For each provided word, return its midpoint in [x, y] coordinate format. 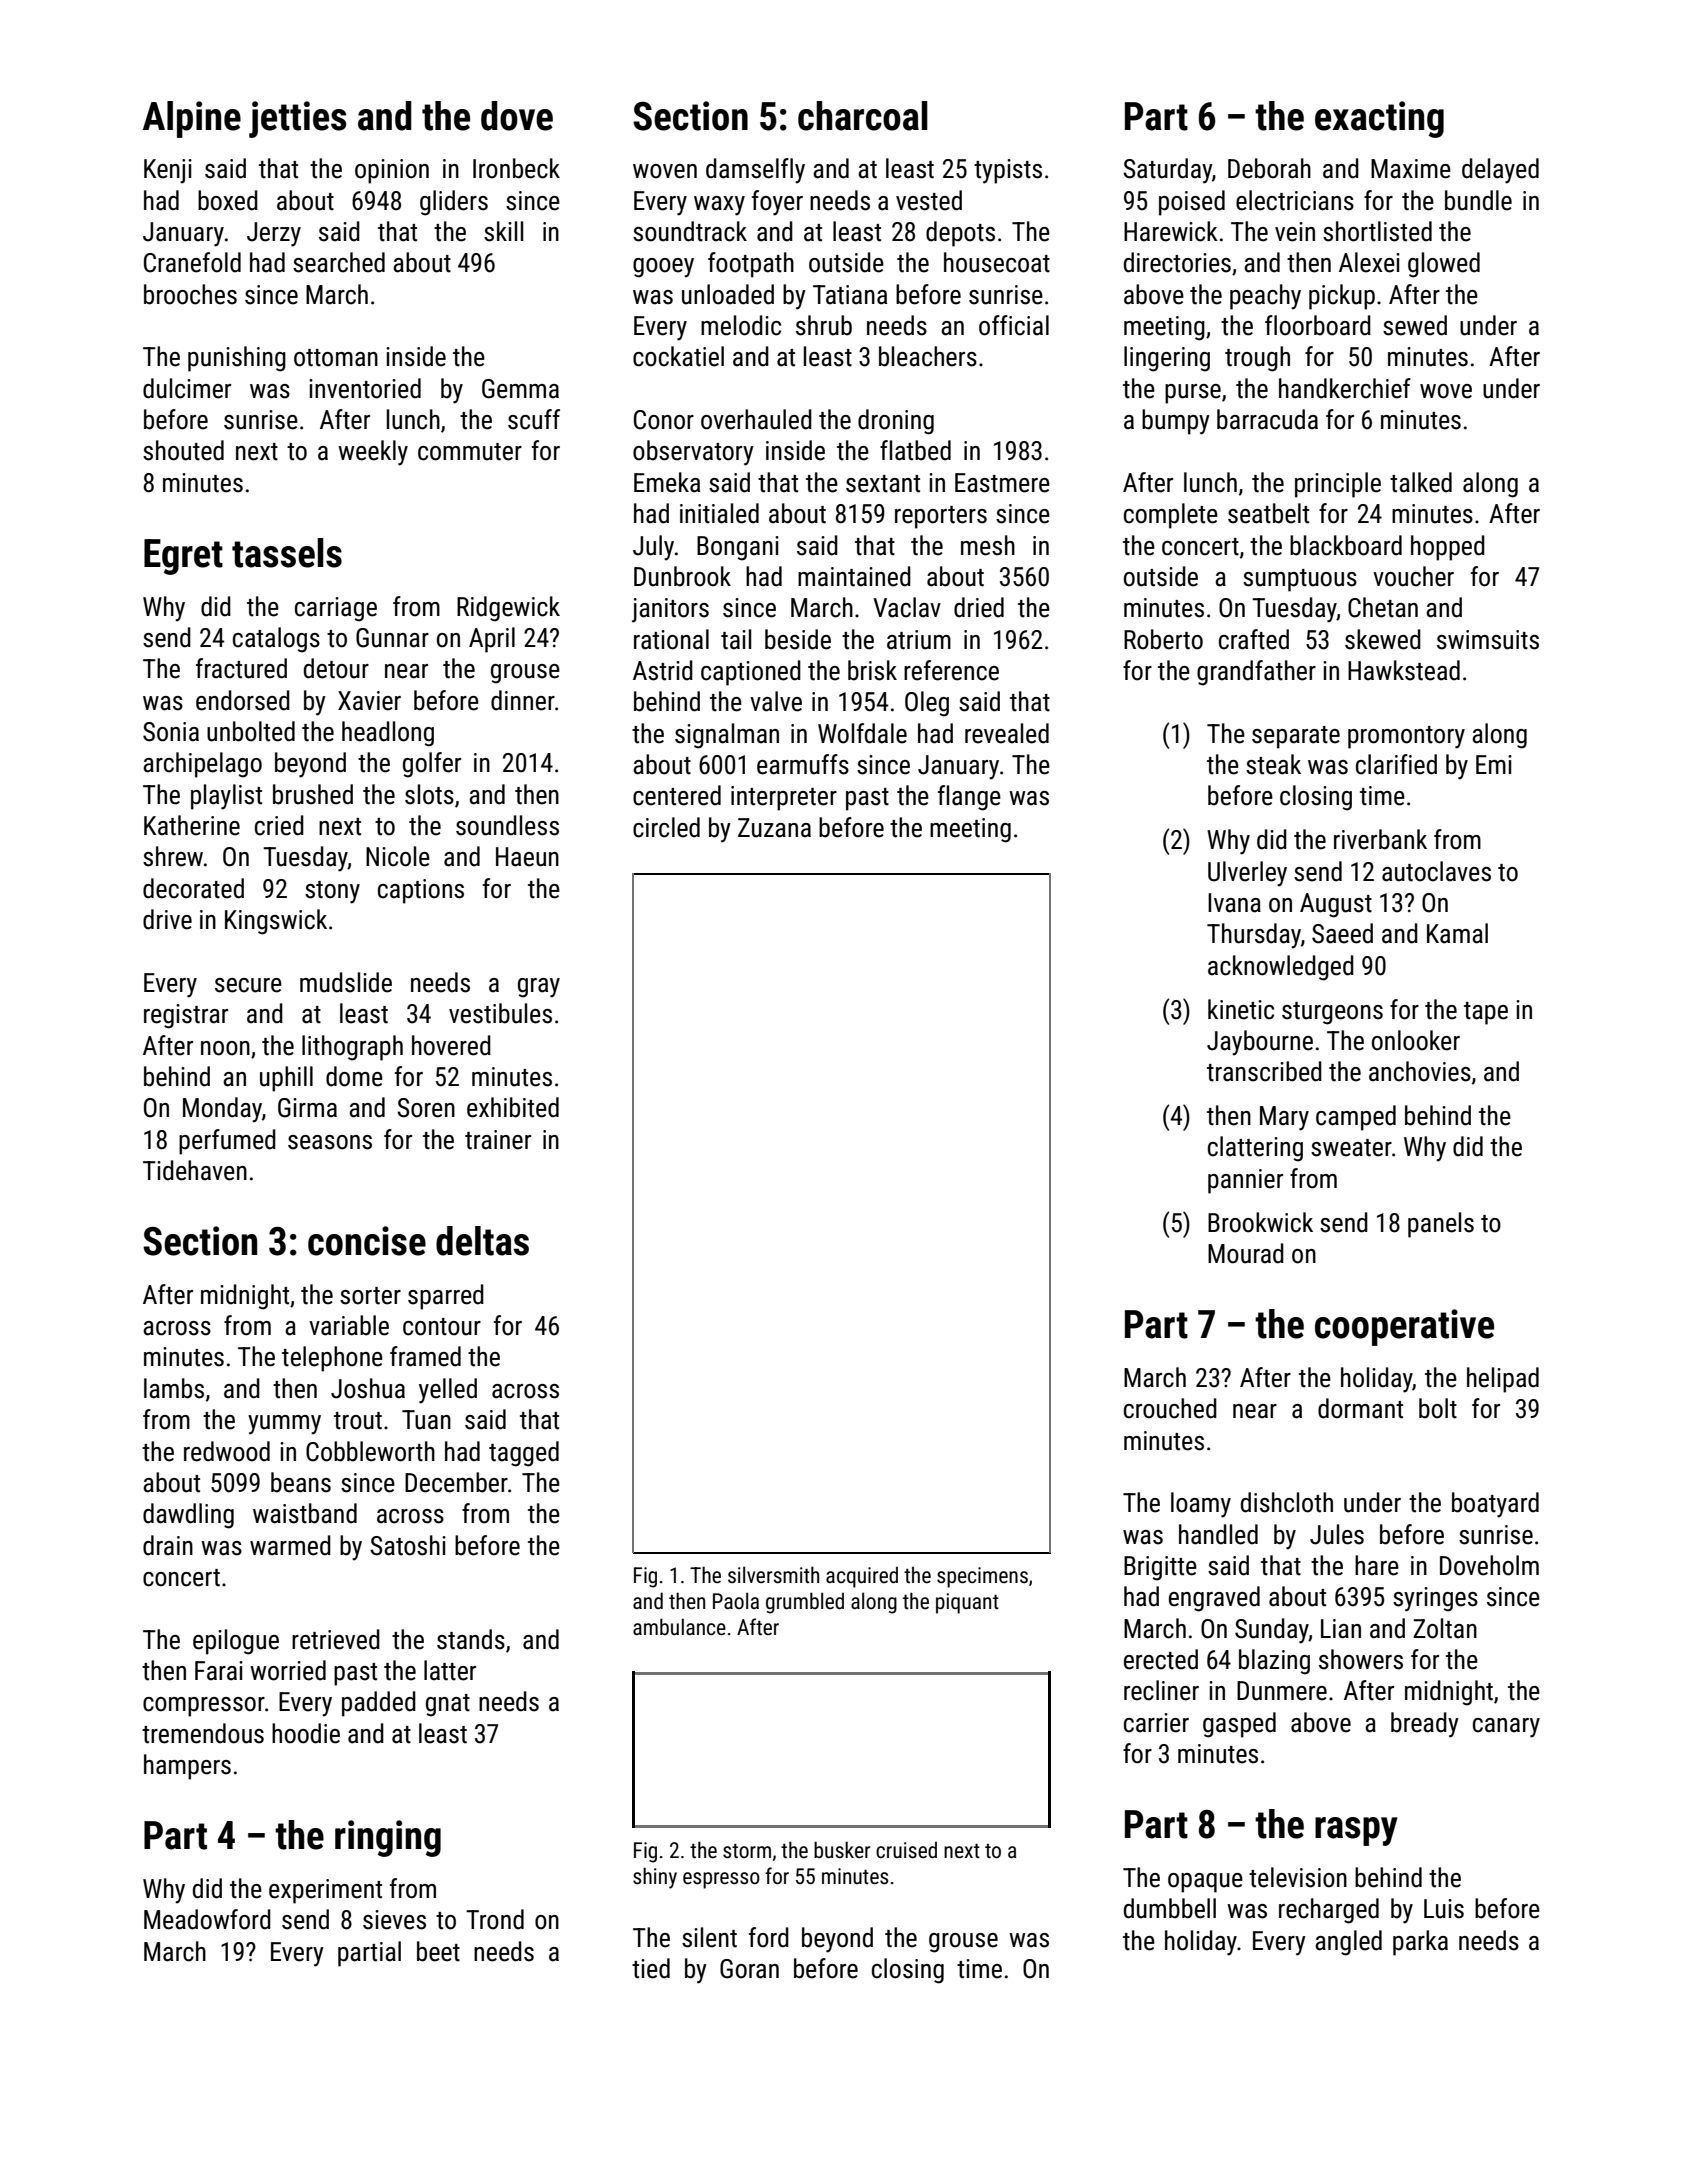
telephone [332, 1359]
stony [332, 892]
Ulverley [1247, 874]
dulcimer [187, 388]
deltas [482, 1241]
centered [677, 795]
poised [1192, 203]
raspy [1356, 1831]
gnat [448, 1705]
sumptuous [1300, 580]
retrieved [336, 1639]
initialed [719, 513]
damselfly [755, 171]
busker [842, 1850]
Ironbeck [516, 168]
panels [1441, 1225]
